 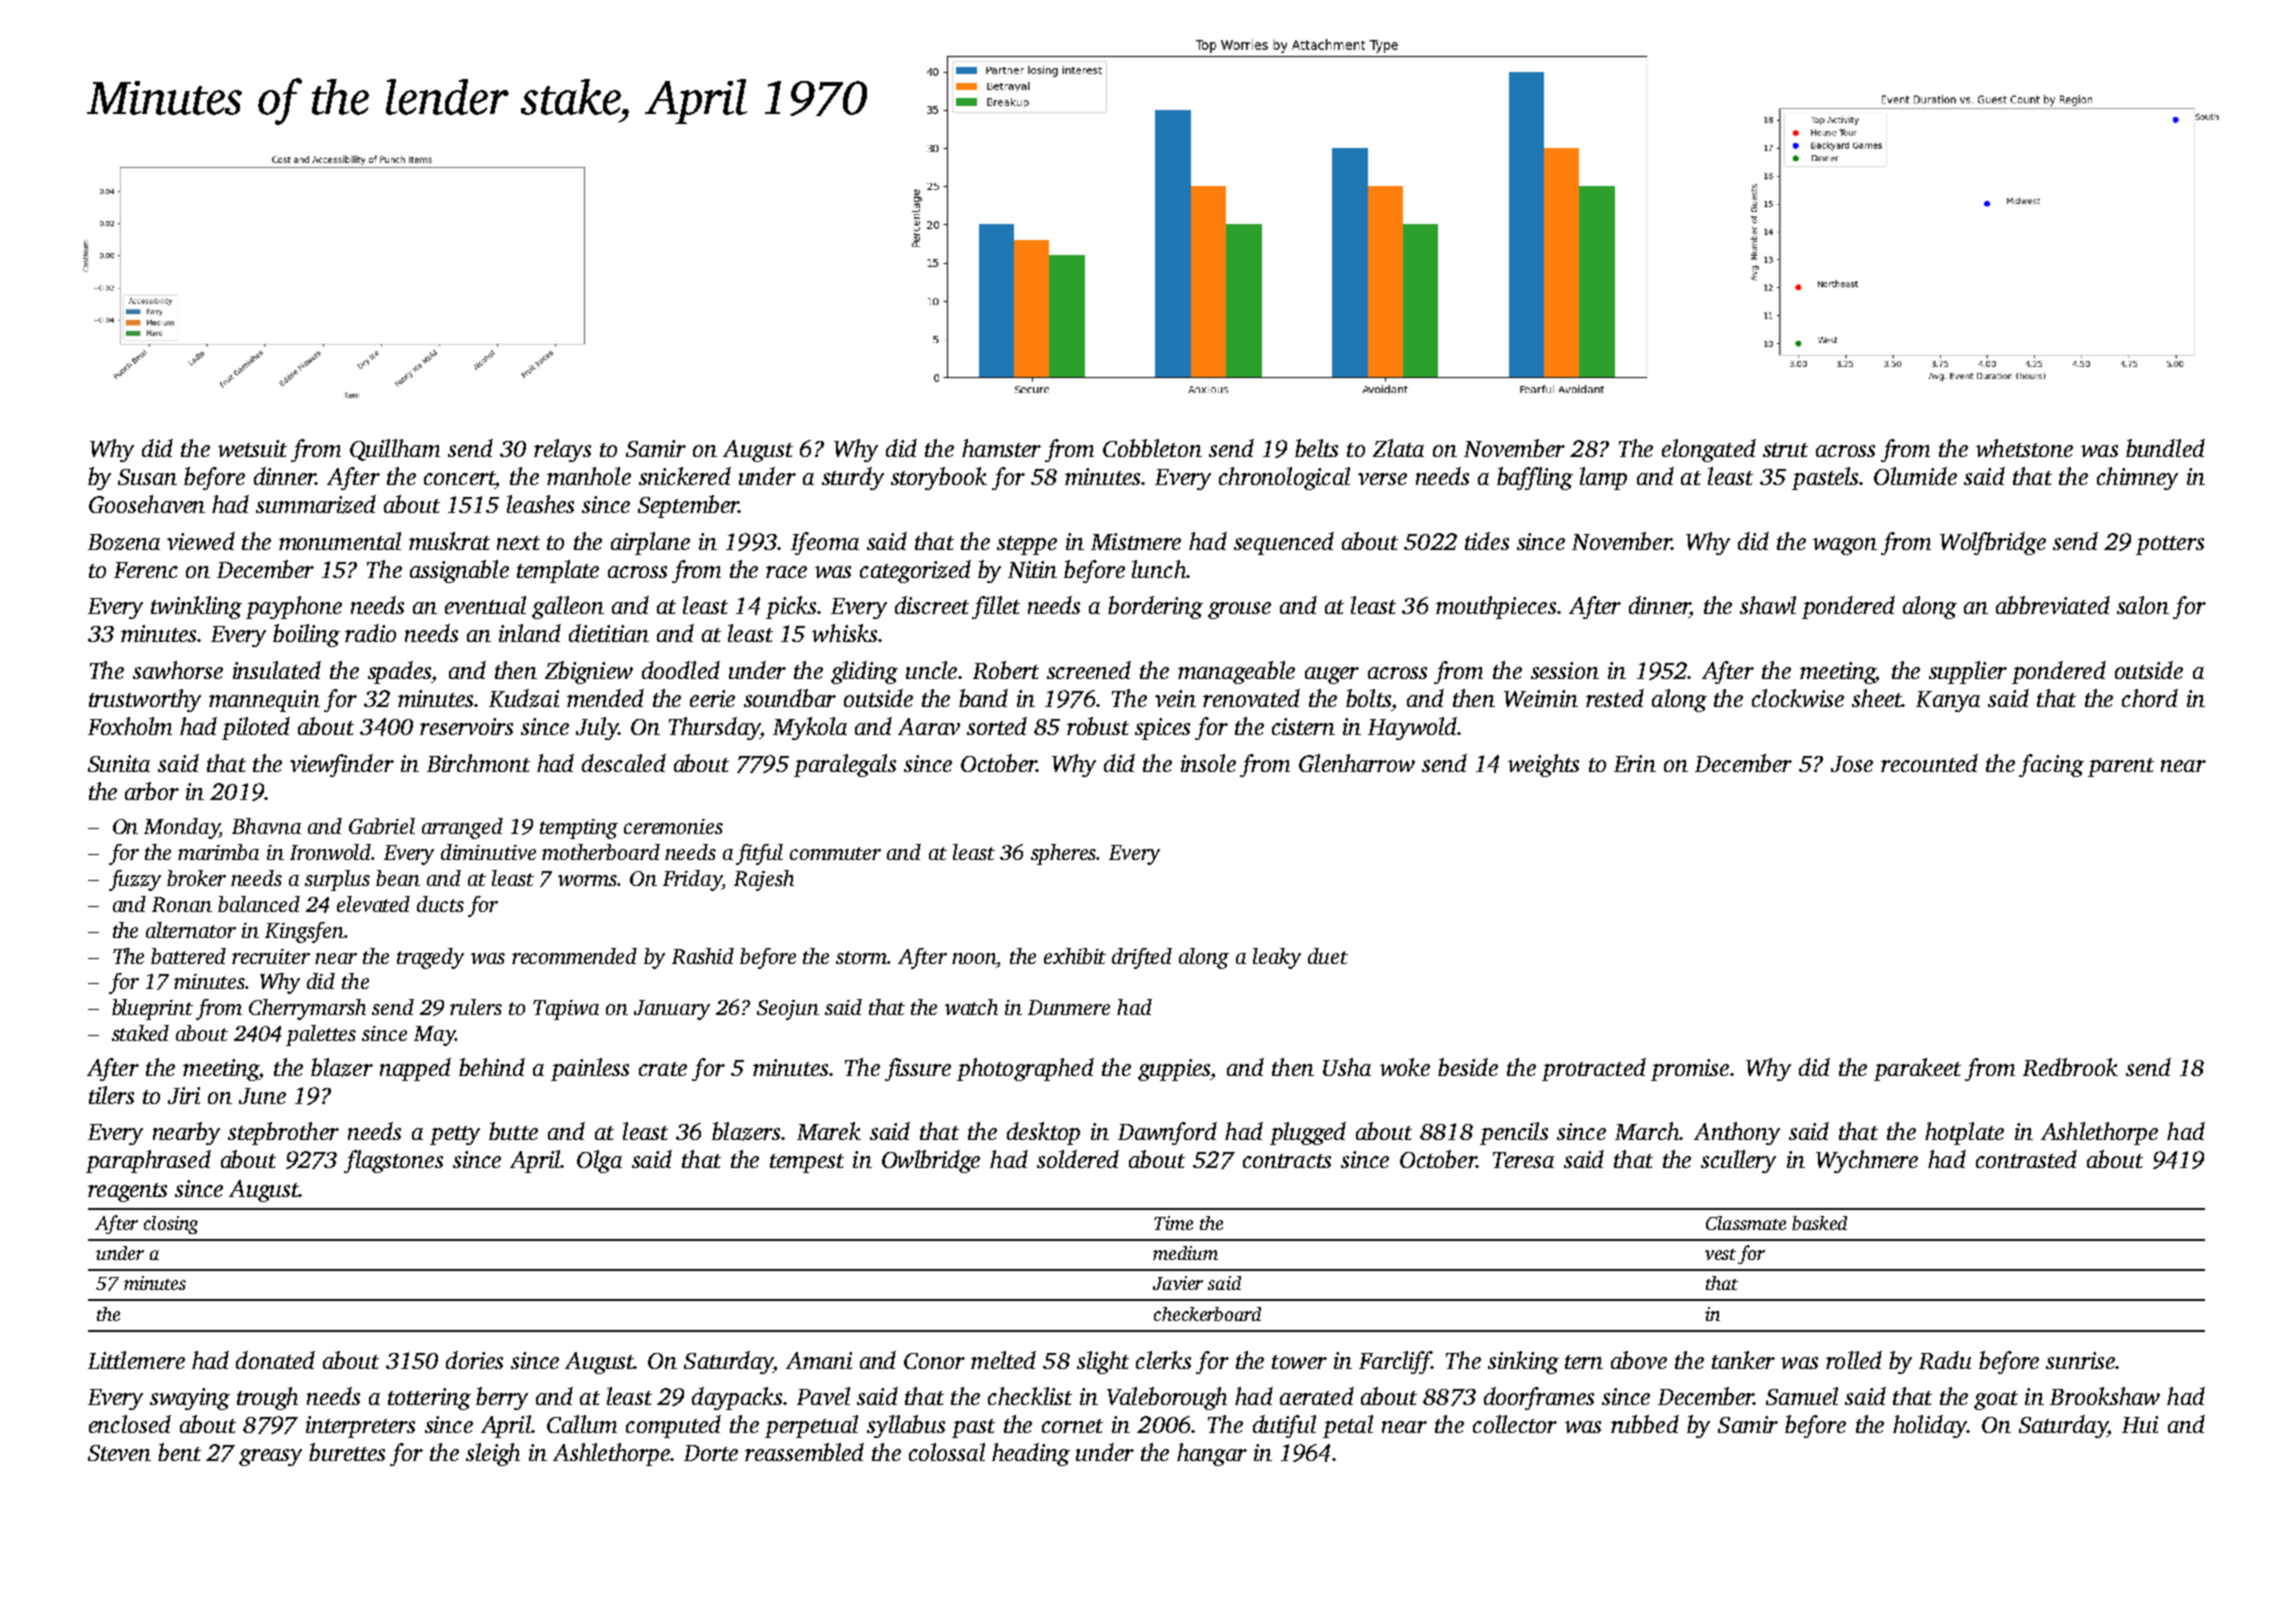 What do you see at coordinates (1845, 546) in the page?
I see `wagon` at bounding box center [1845, 546].
